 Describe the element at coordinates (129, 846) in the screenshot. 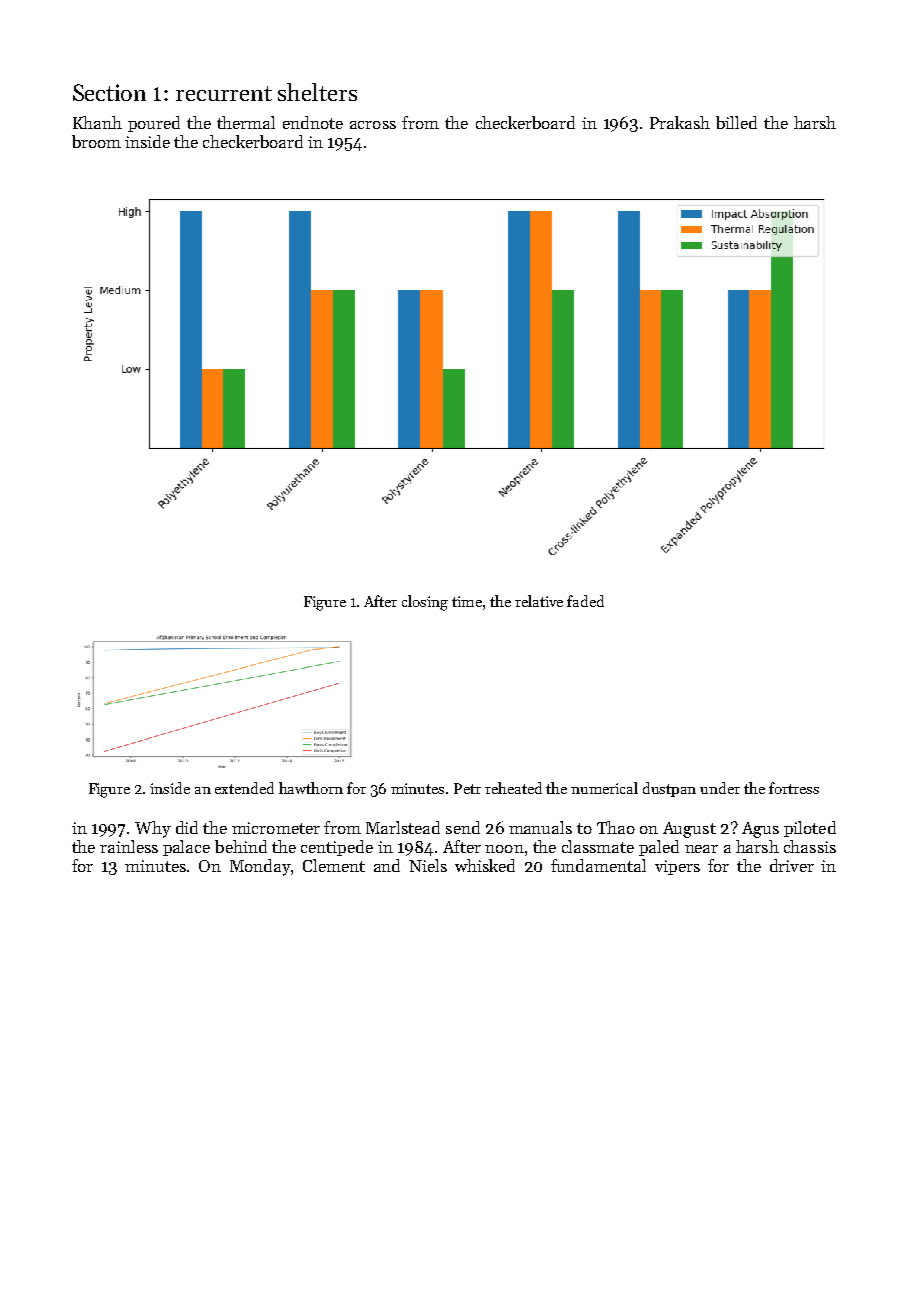

I see `rainless` at that location.
